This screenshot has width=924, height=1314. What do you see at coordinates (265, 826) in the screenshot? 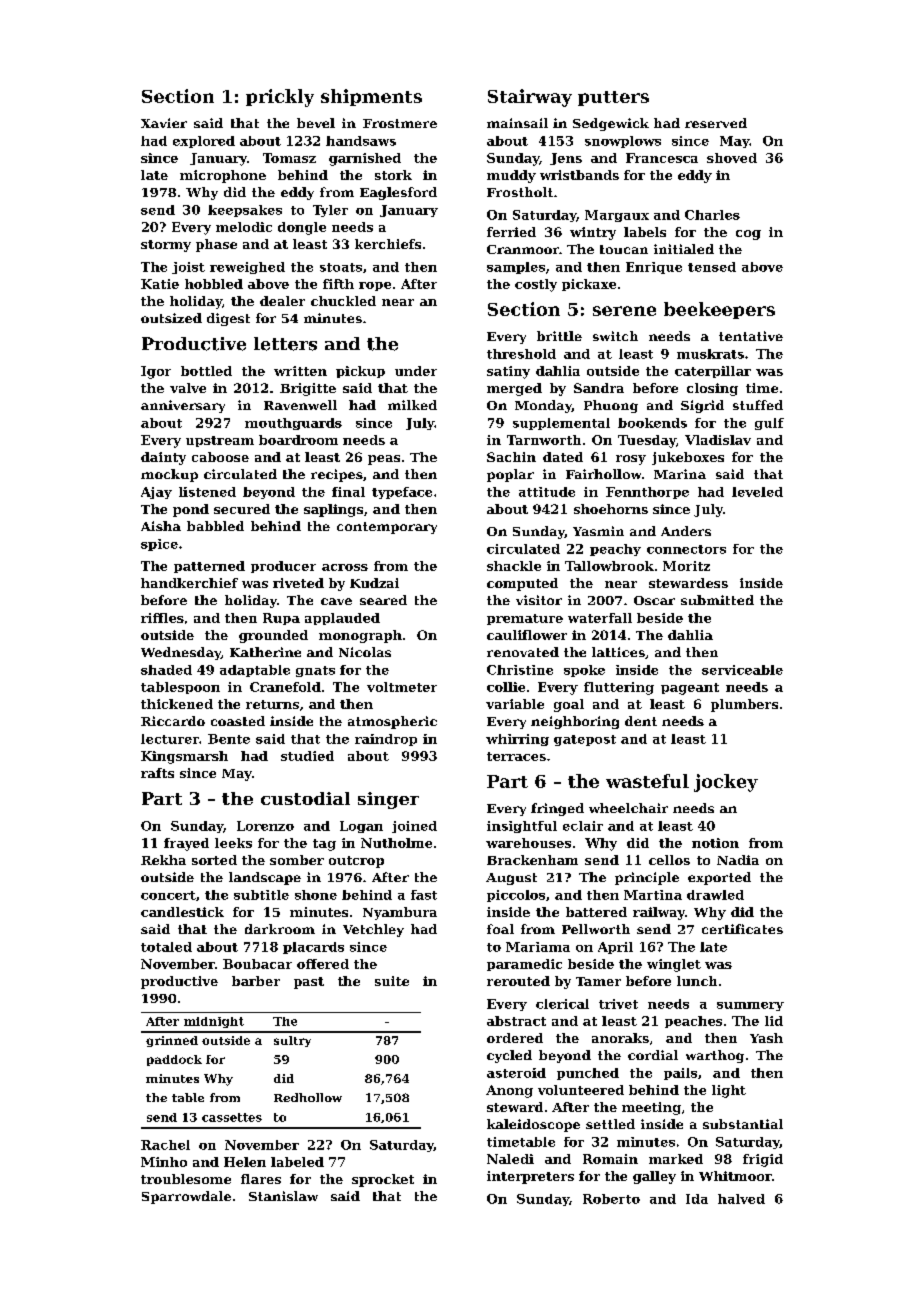
I see `Lorenzo` at bounding box center [265, 826].
